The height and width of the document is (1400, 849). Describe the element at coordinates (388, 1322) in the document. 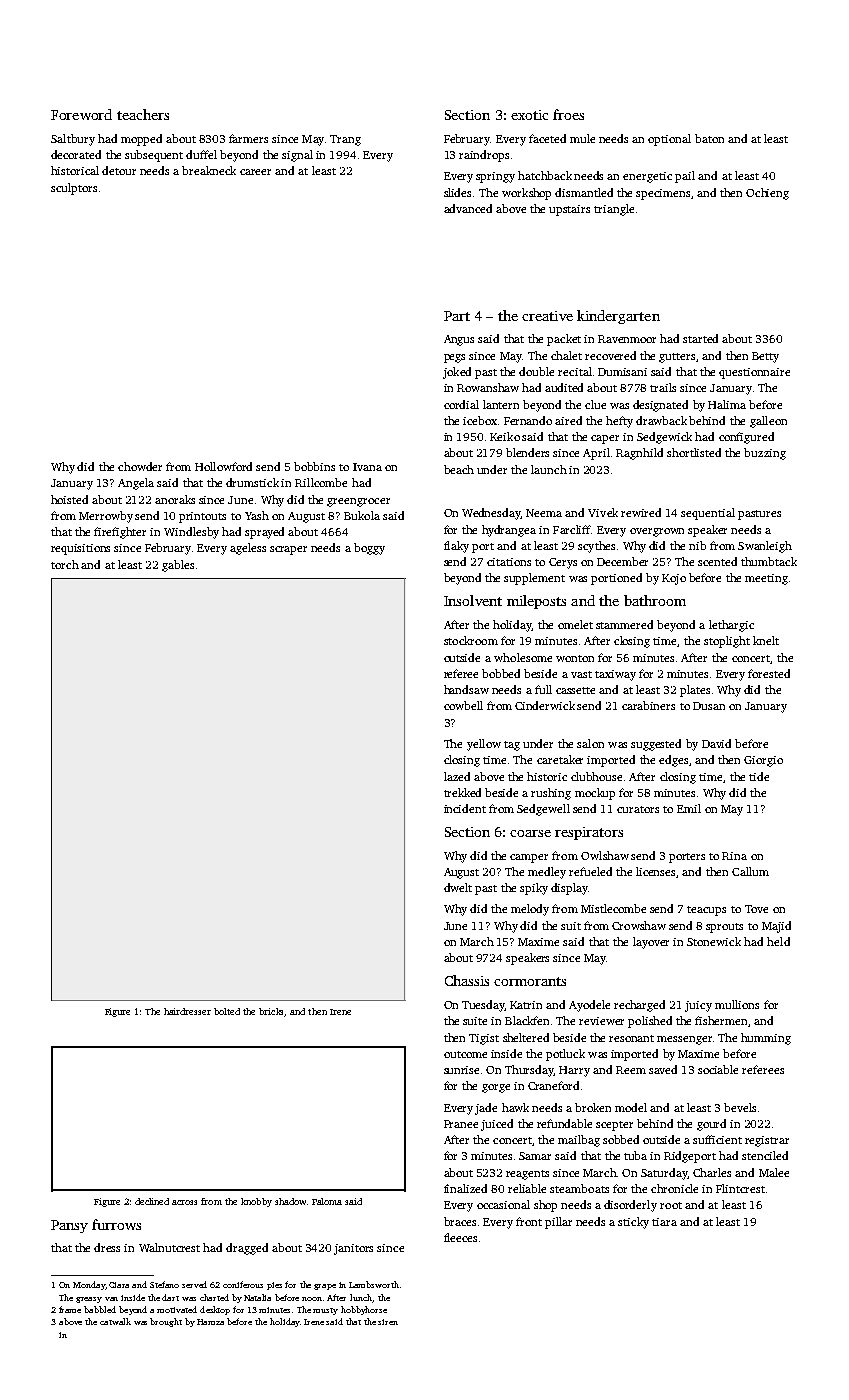

I see `siren` at that location.
